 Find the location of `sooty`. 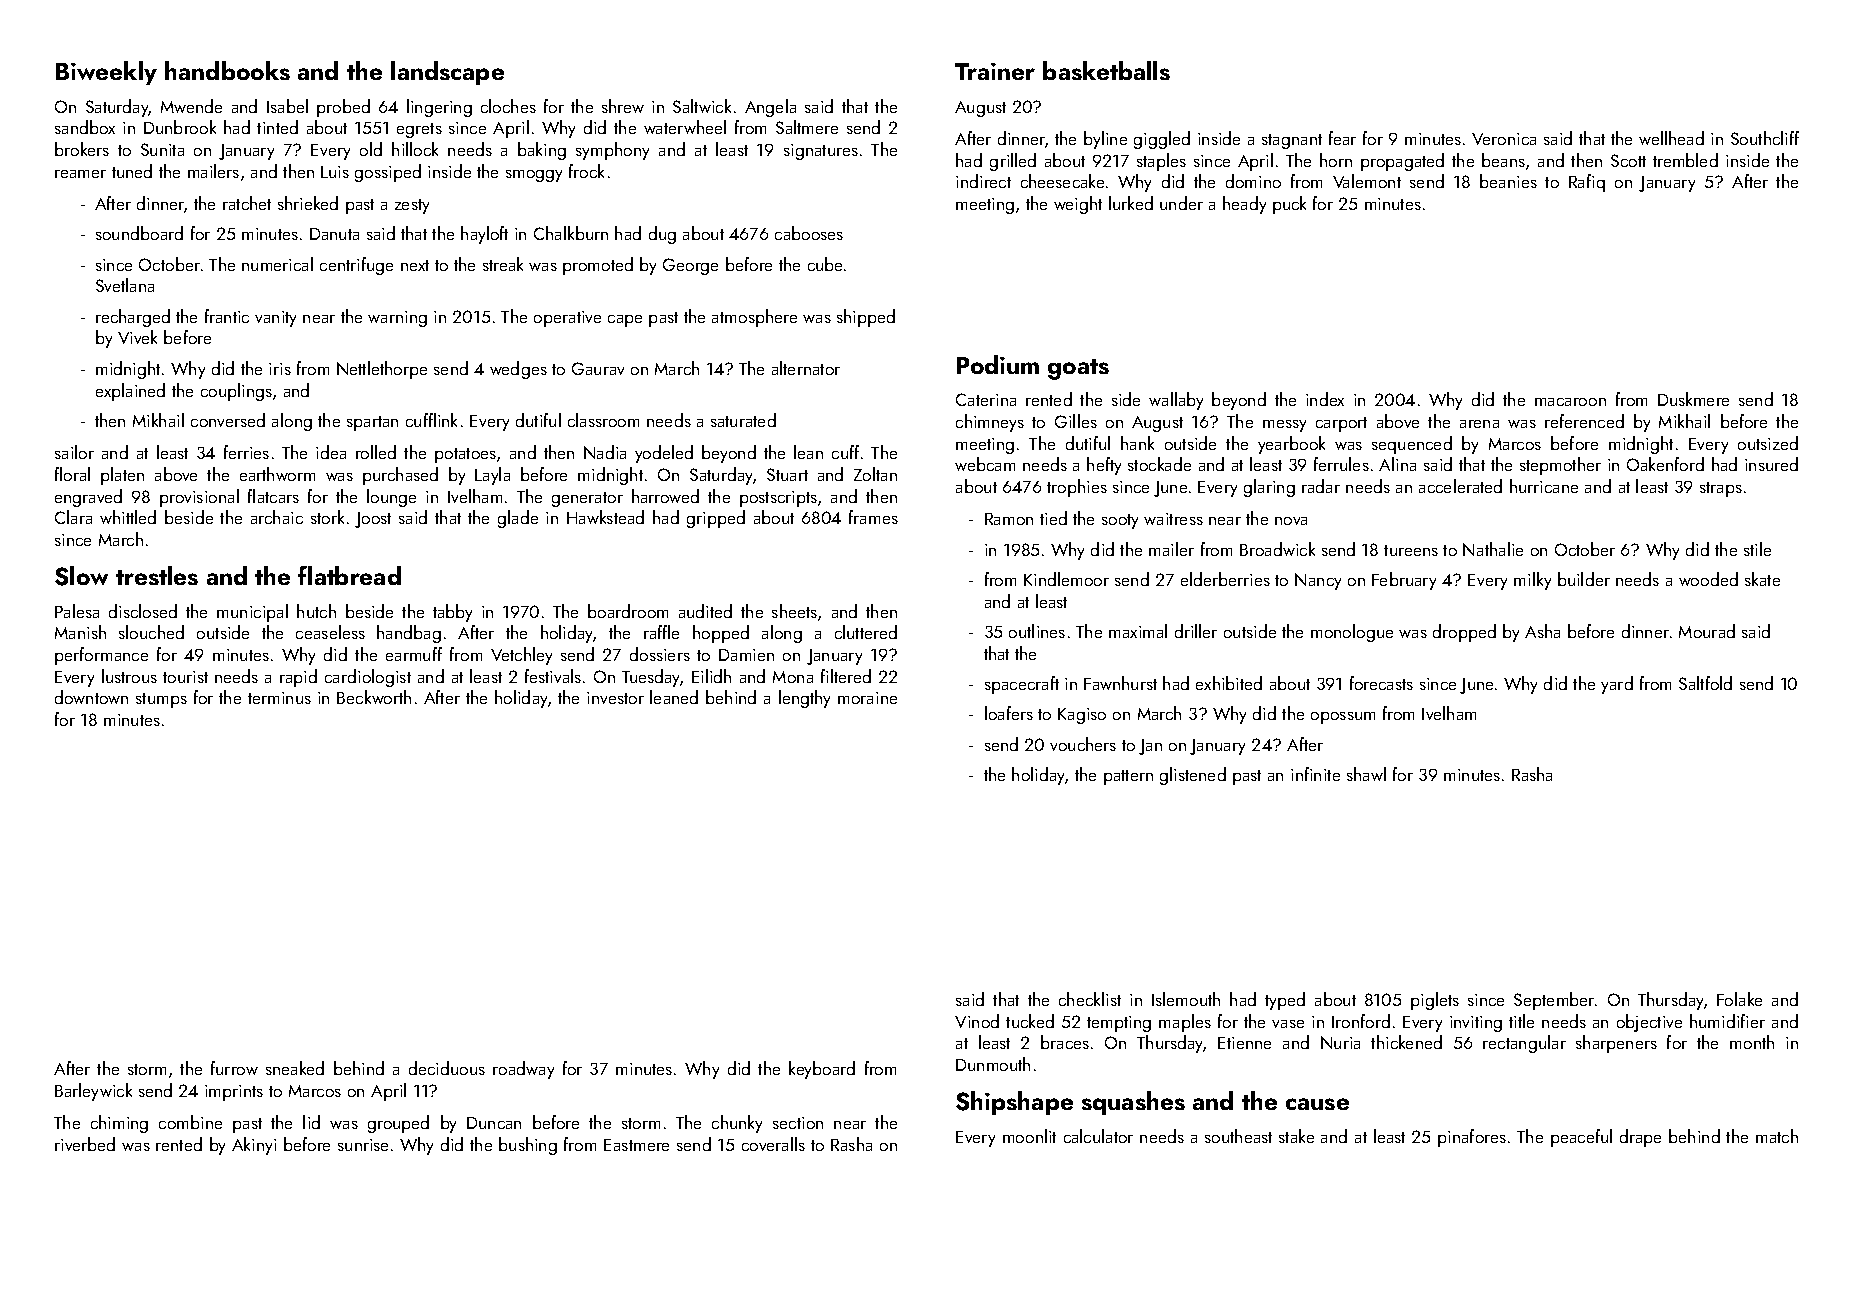

sooty is located at coordinates (1120, 521).
